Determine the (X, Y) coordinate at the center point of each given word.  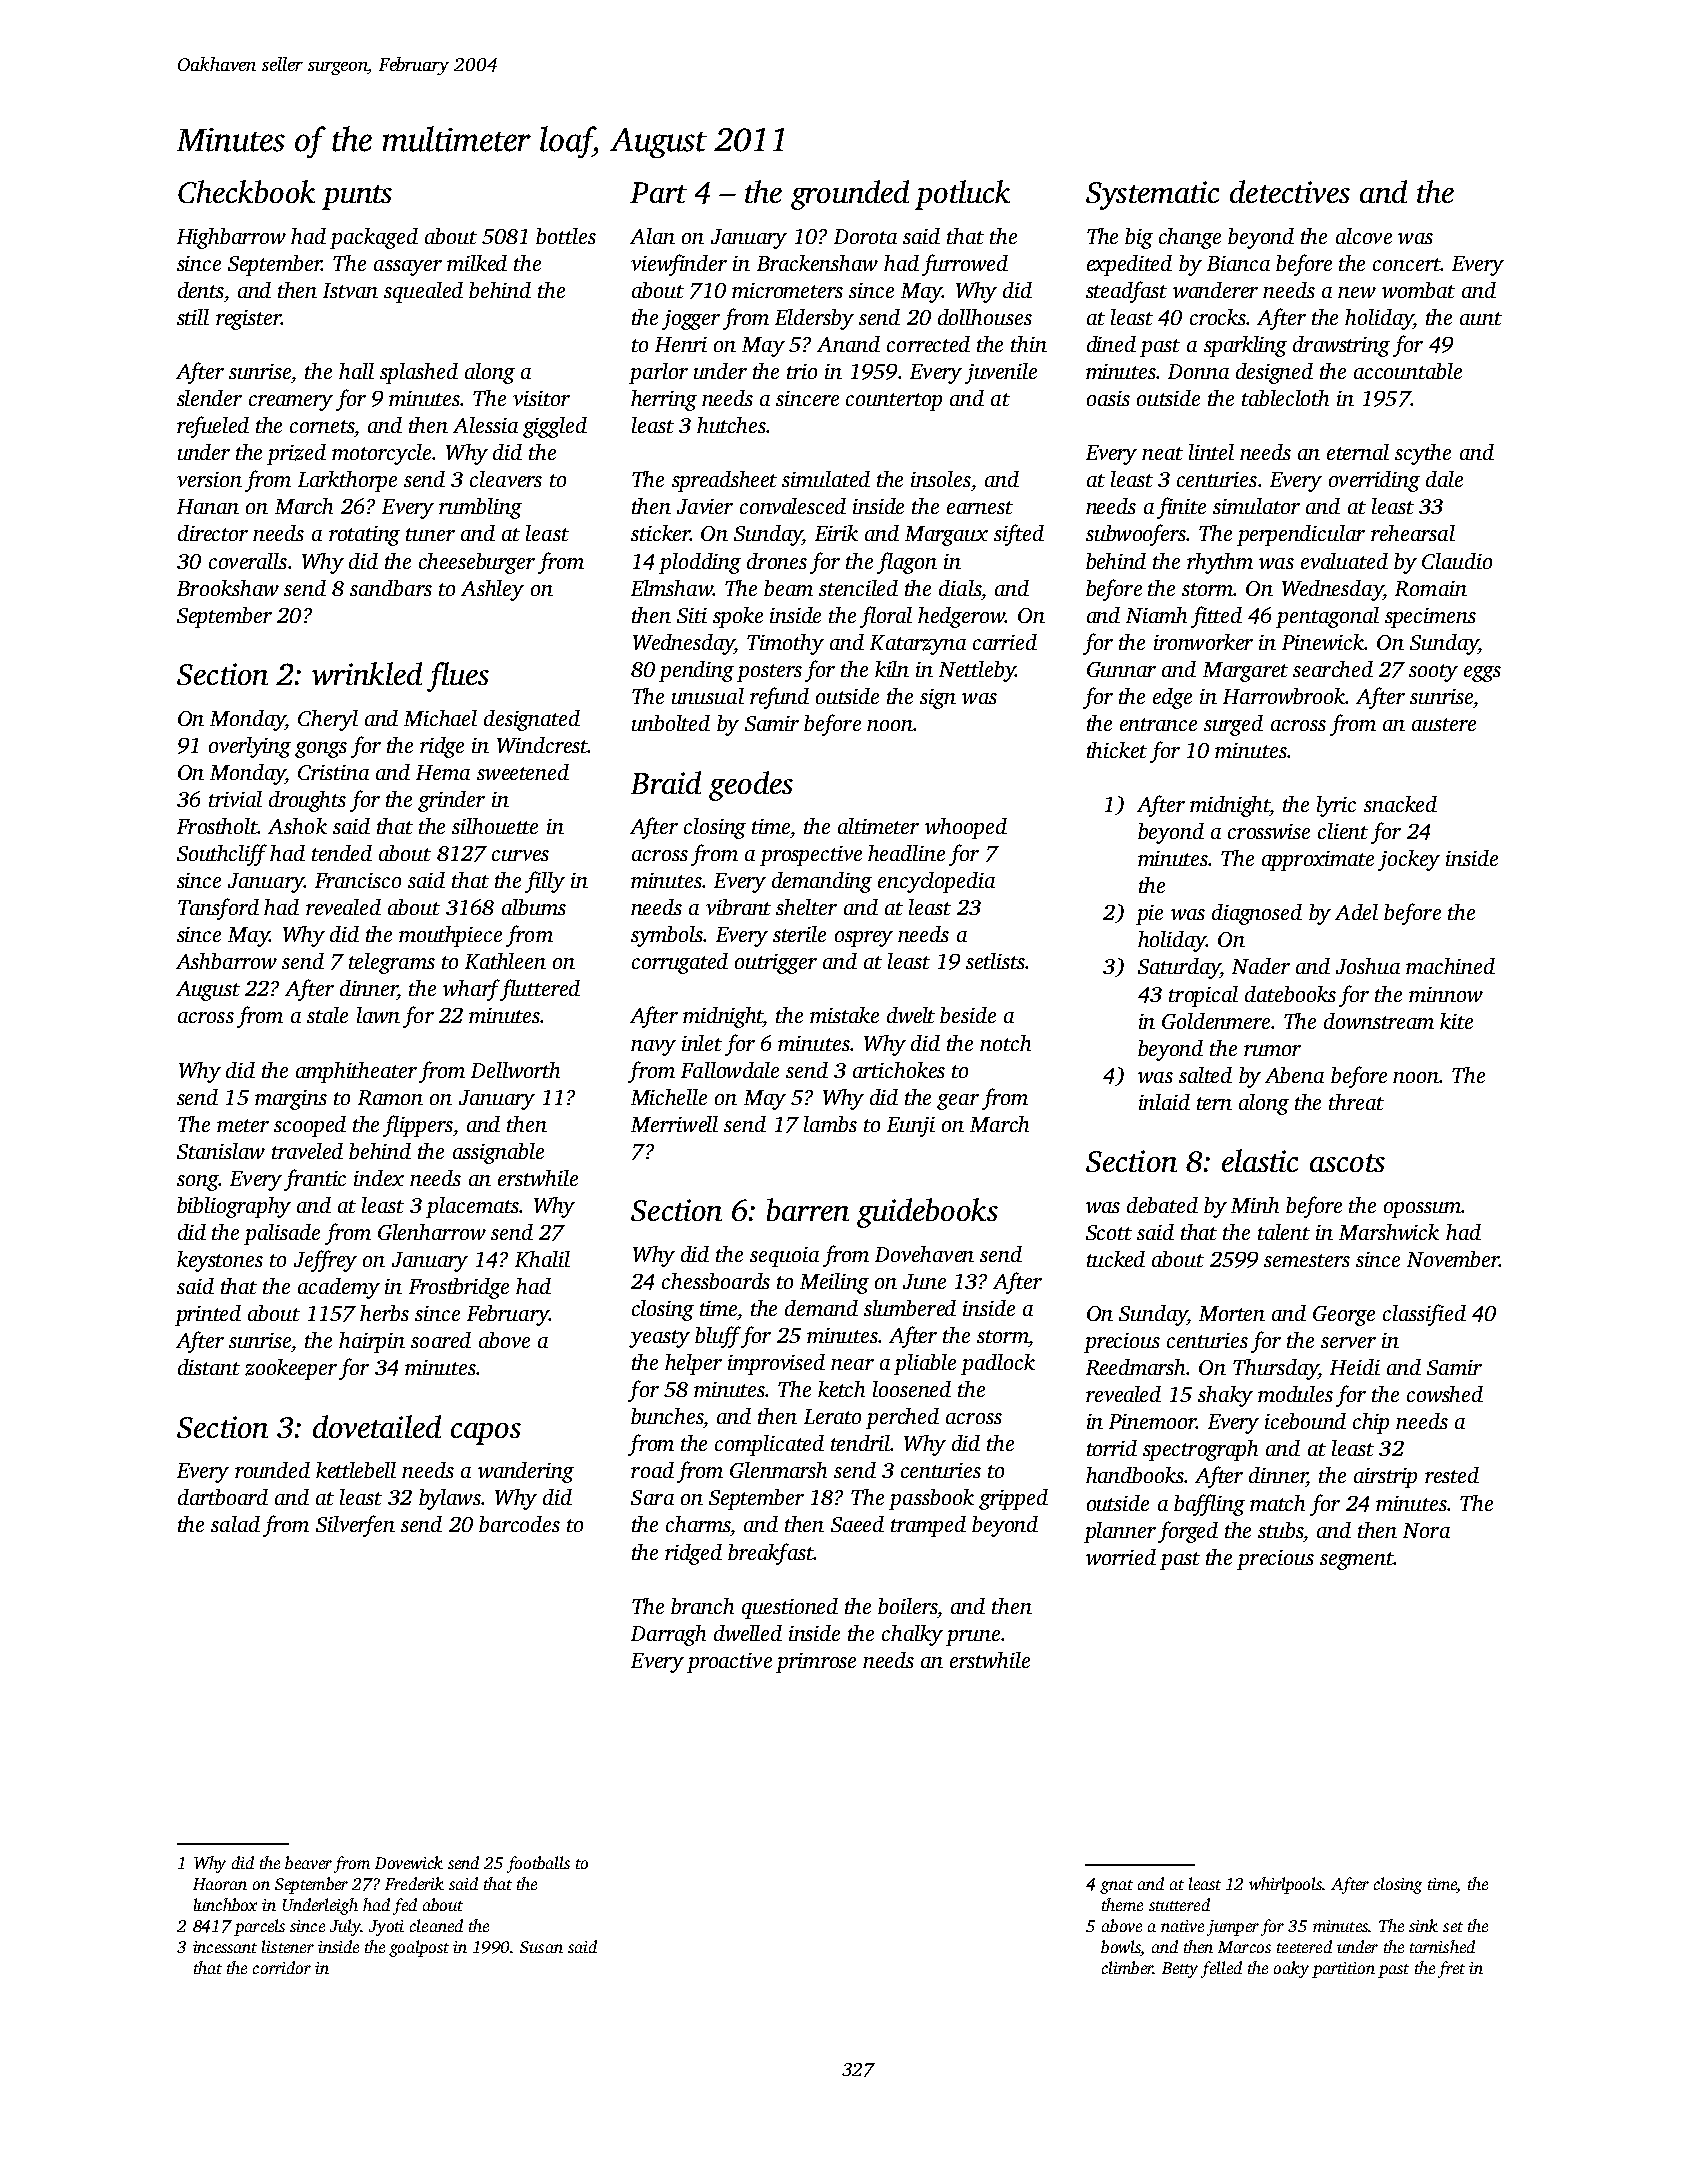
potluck (962, 195)
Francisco (358, 880)
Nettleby (977, 671)
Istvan (350, 290)
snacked (1400, 804)
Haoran (220, 1884)
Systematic (1152, 195)
